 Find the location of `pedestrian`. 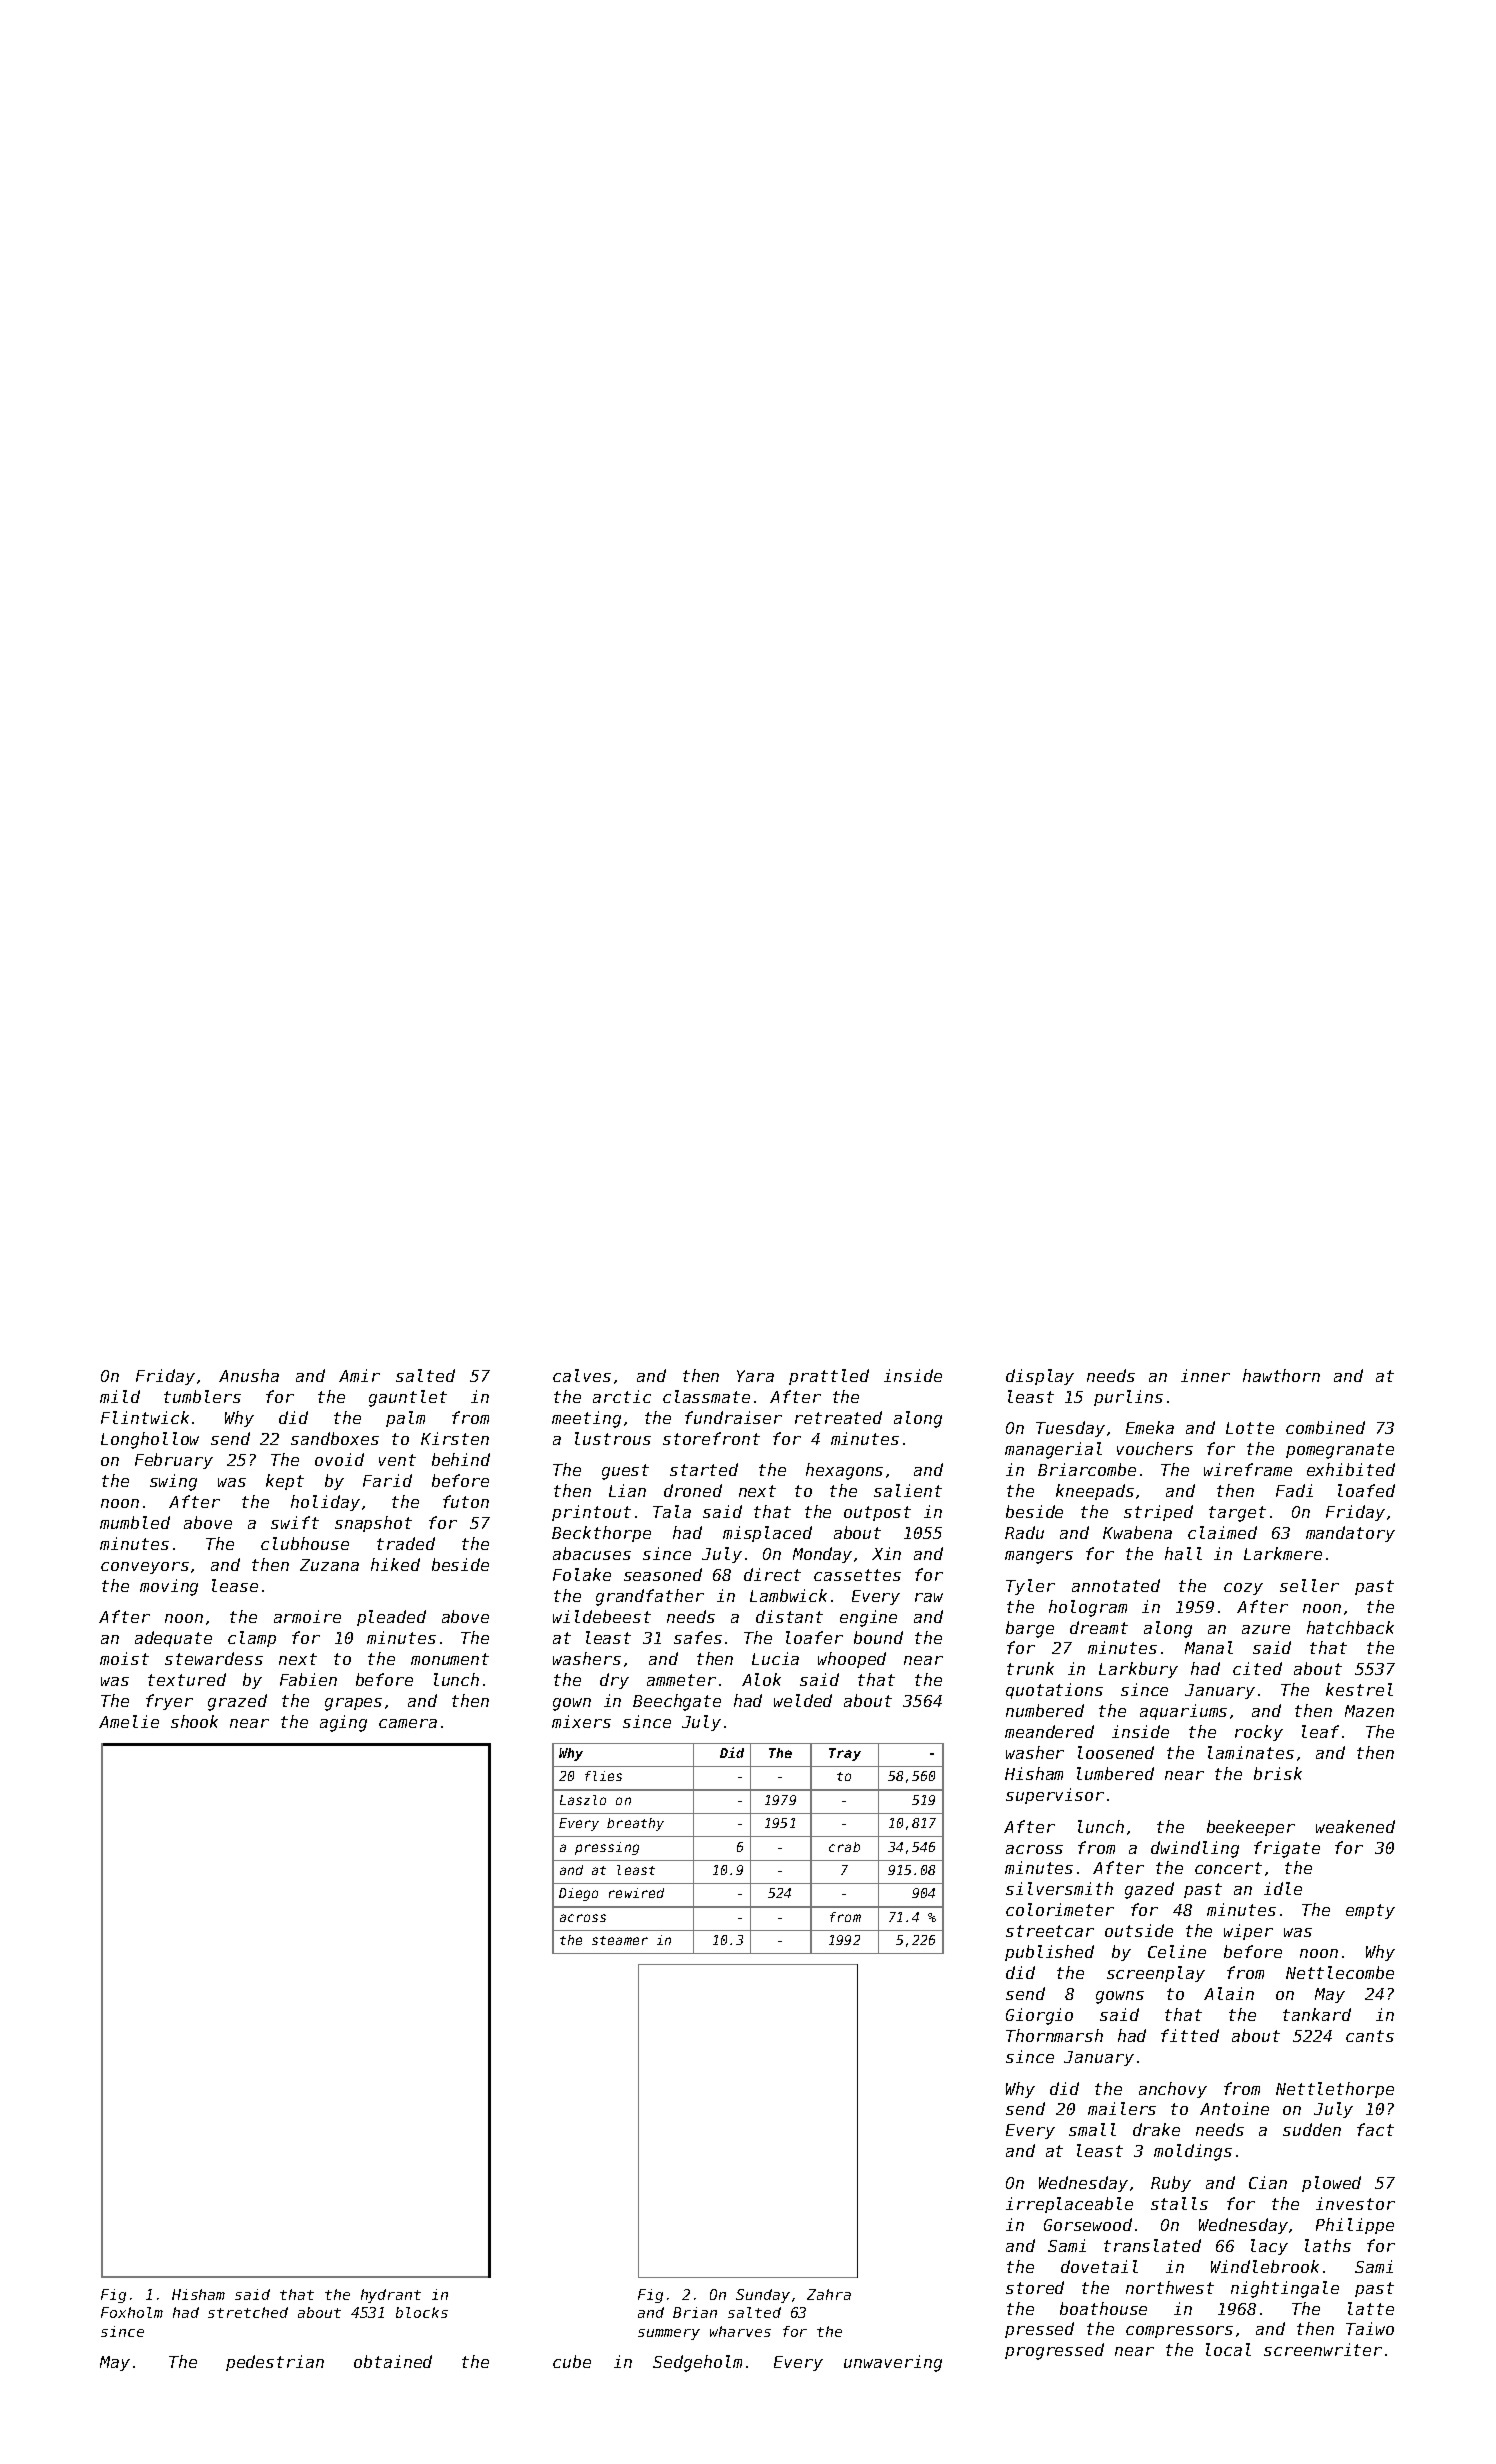

pedestrian is located at coordinates (275, 2363).
